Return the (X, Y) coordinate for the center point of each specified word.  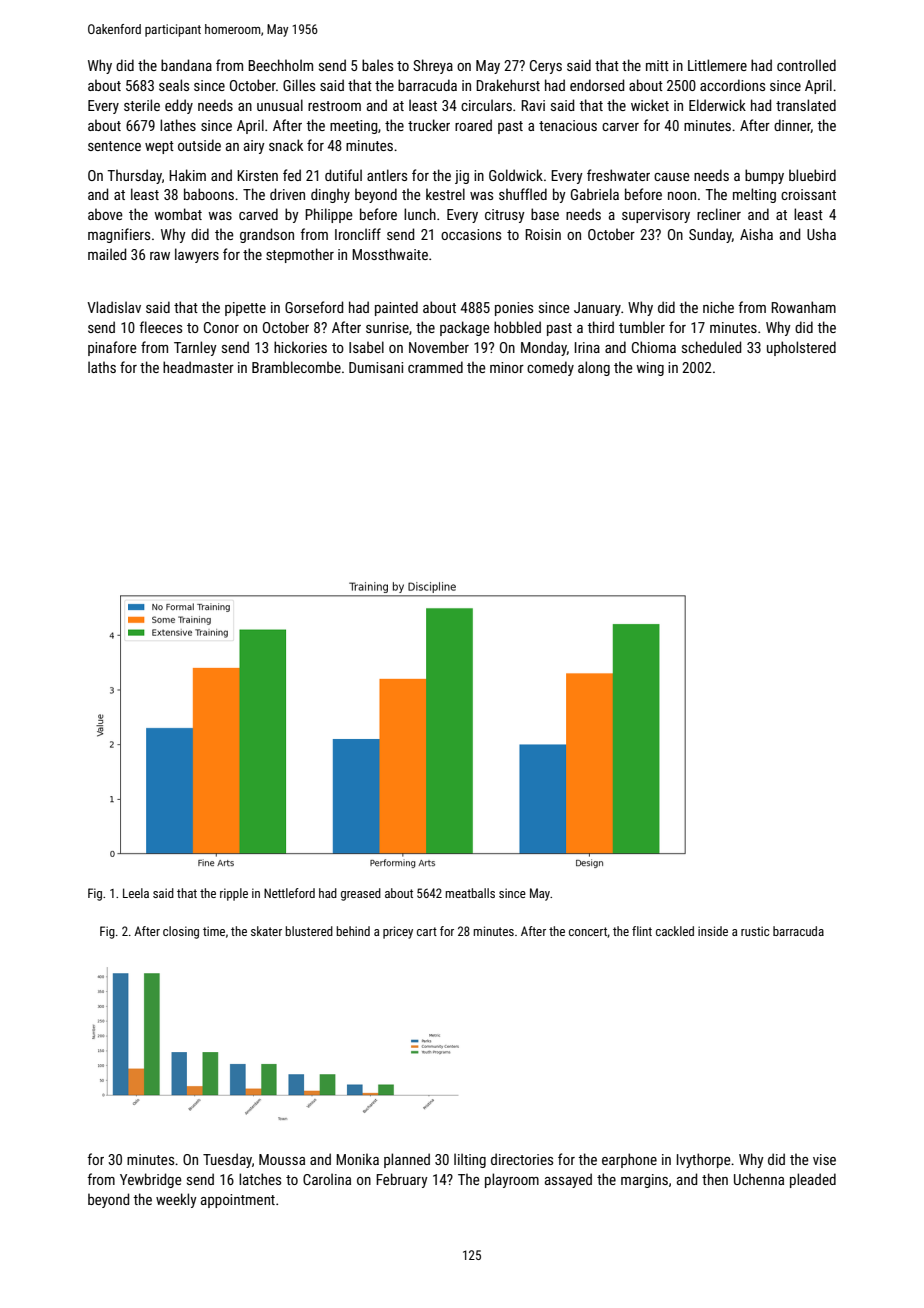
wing (650, 369)
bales (377, 65)
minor (507, 367)
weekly (176, 1200)
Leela (136, 893)
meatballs (470, 893)
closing (181, 932)
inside (713, 931)
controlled (806, 65)
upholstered (801, 348)
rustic (755, 931)
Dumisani (376, 367)
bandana (186, 65)
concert (588, 931)
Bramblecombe (296, 367)
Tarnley (195, 348)
